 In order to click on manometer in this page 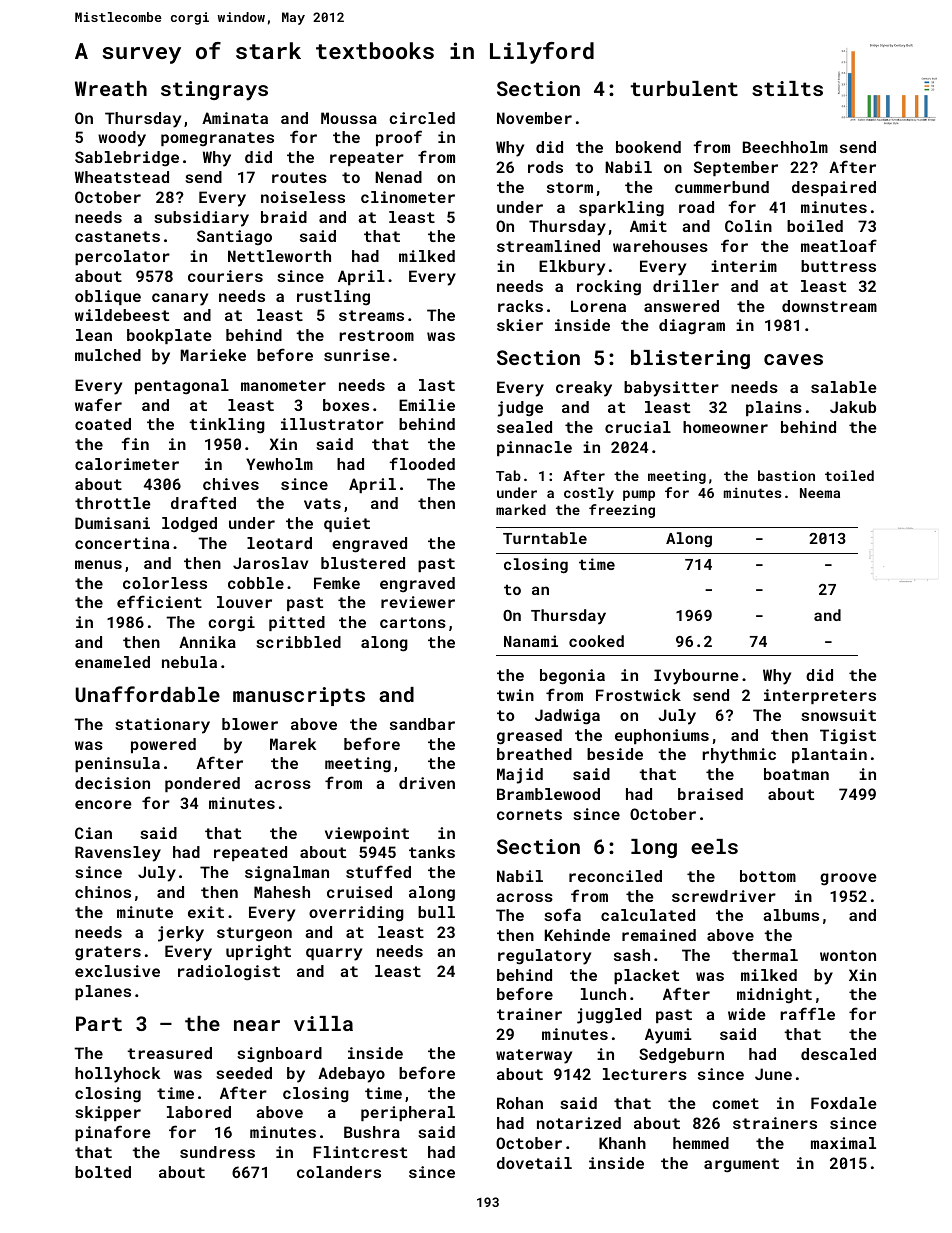, I will do `click(283, 385)`.
